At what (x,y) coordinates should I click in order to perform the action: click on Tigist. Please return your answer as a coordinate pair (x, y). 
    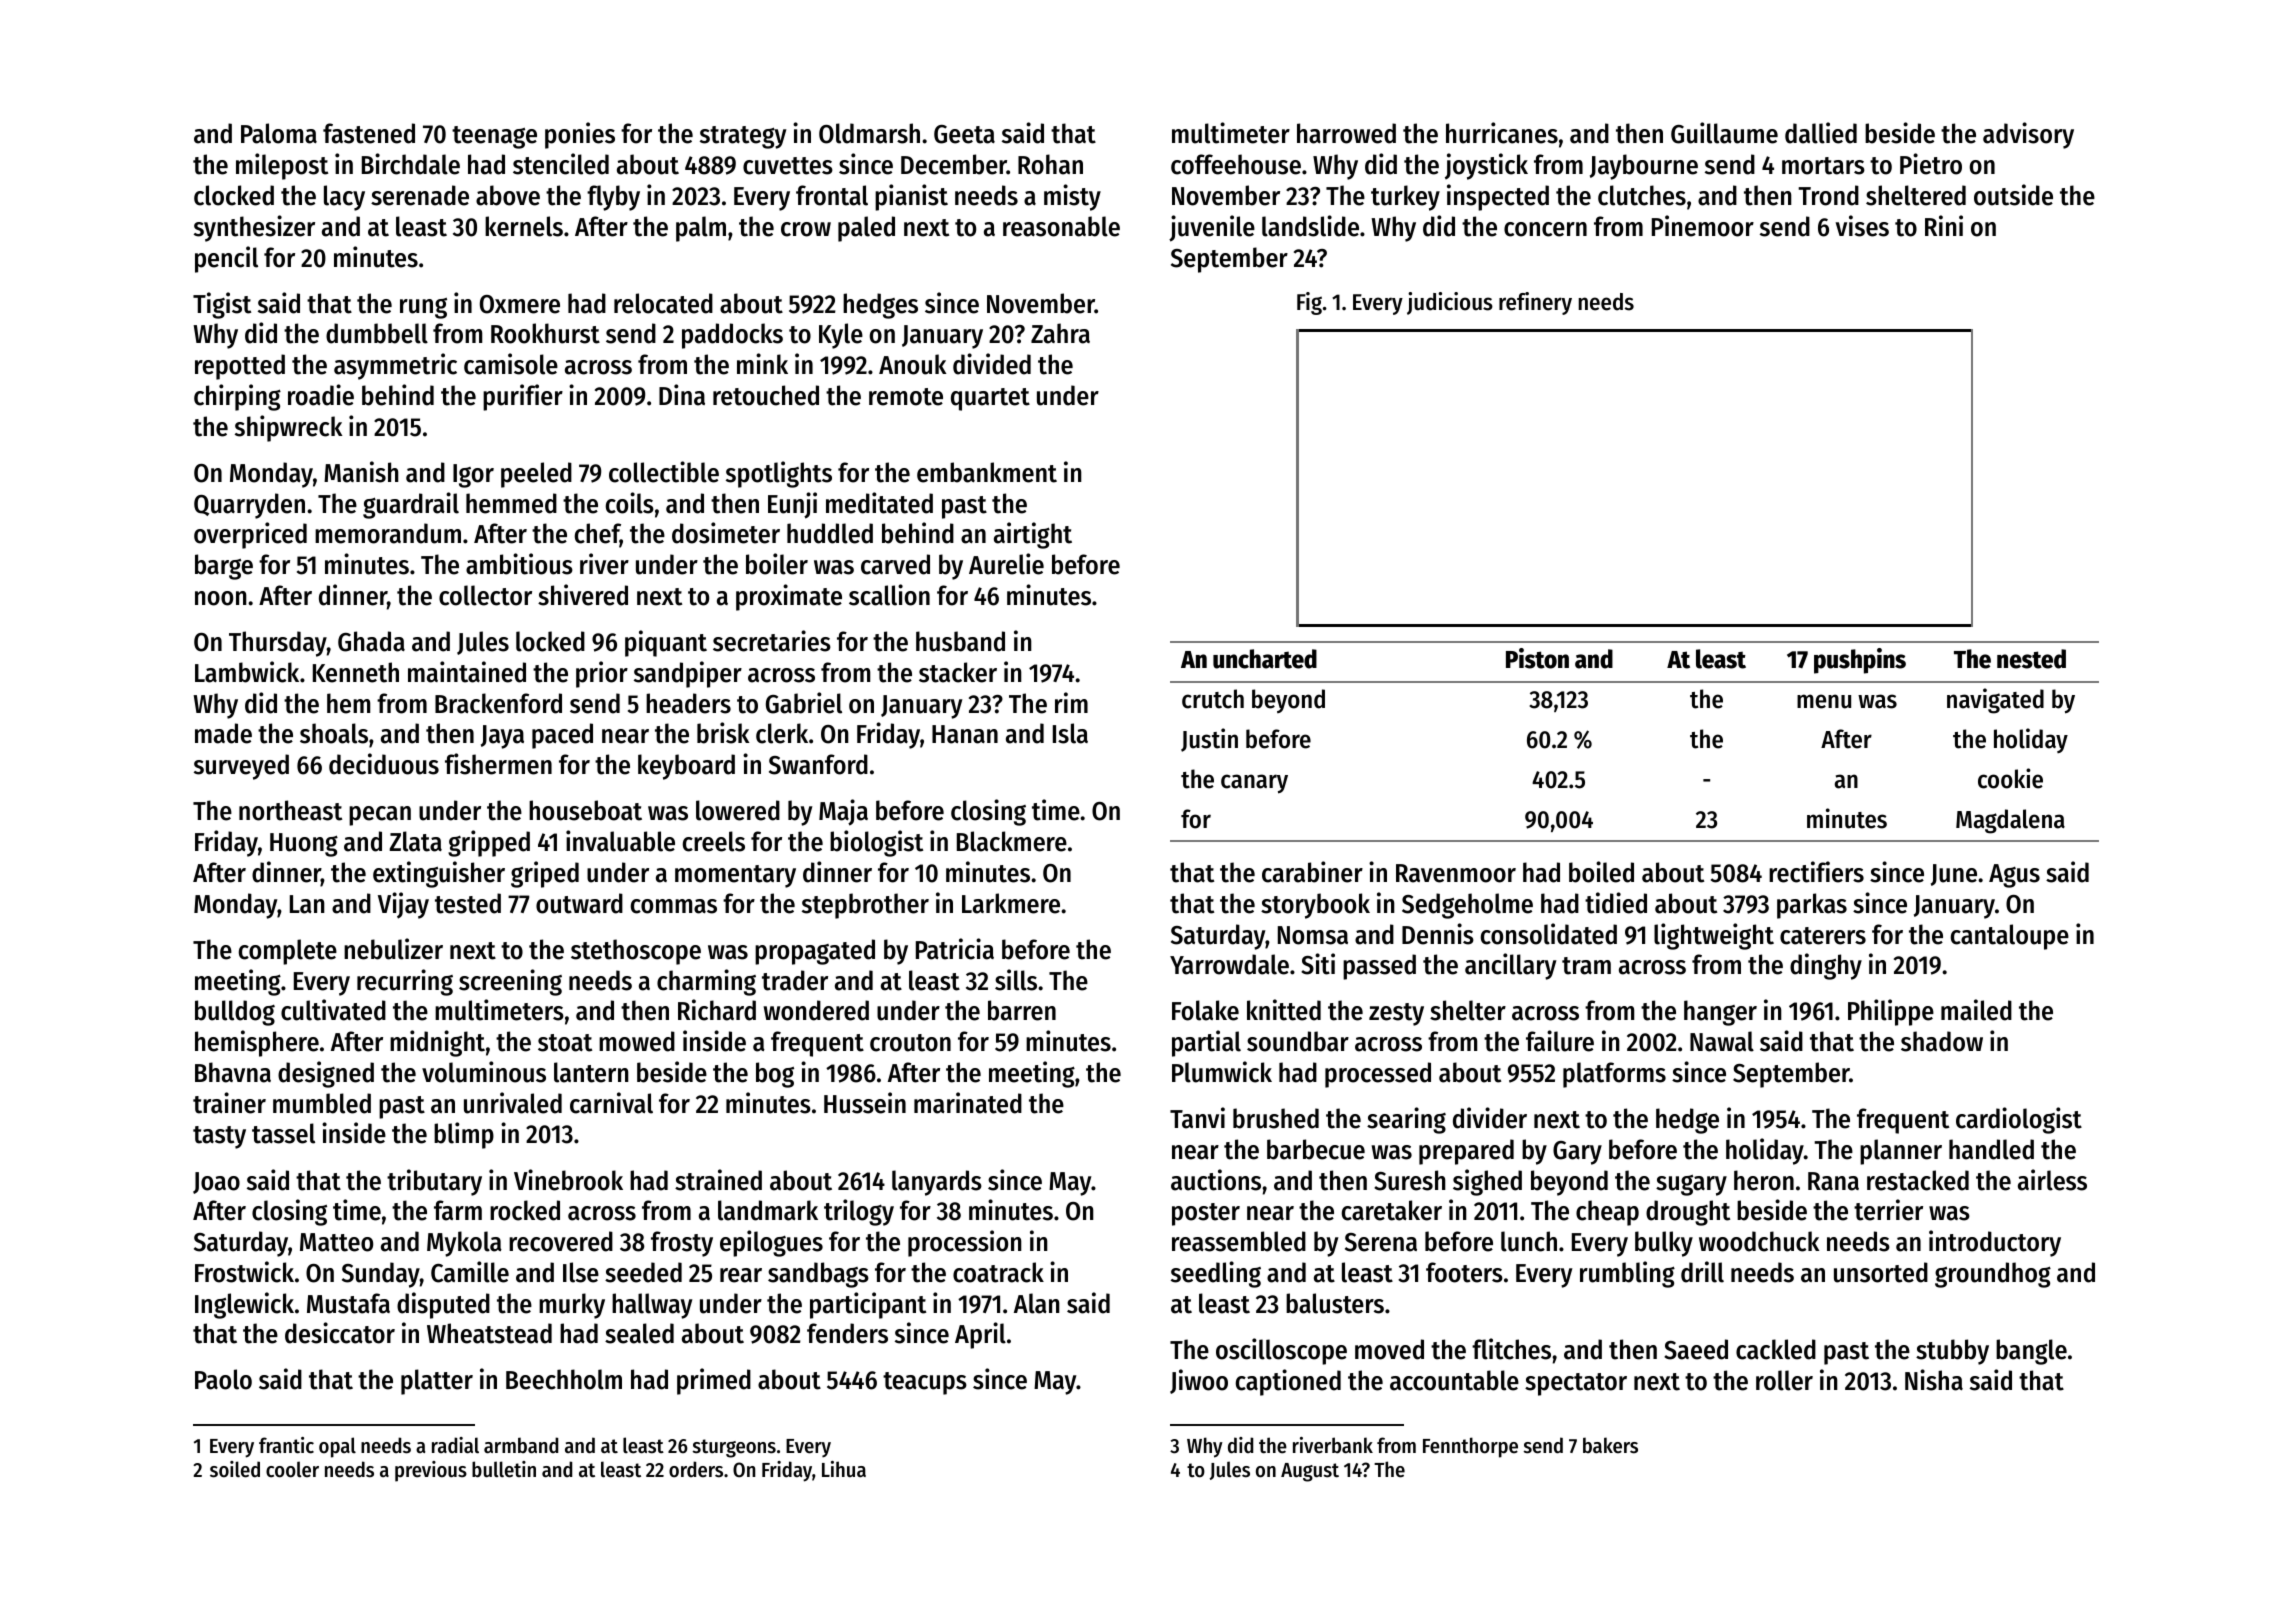
    Looking at the image, I should click on (222, 305).
